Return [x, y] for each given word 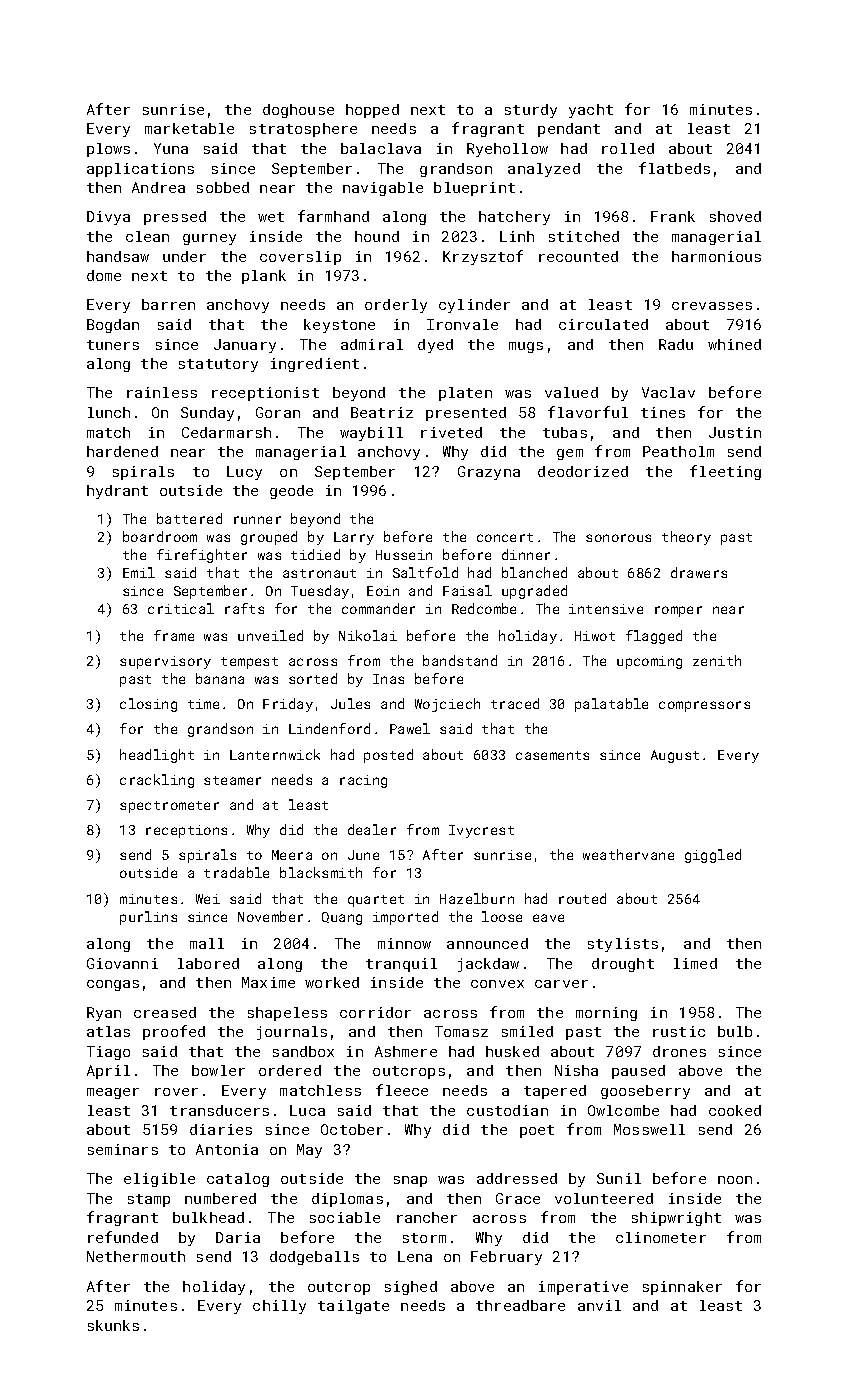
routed [582, 898]
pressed [175, 218]
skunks [113, 1325]
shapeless [287, 1014]
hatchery [514, 218]
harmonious [716, 256]
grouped [269, 538]
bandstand [460, 660]
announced [487, 943]
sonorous [618, 538]
